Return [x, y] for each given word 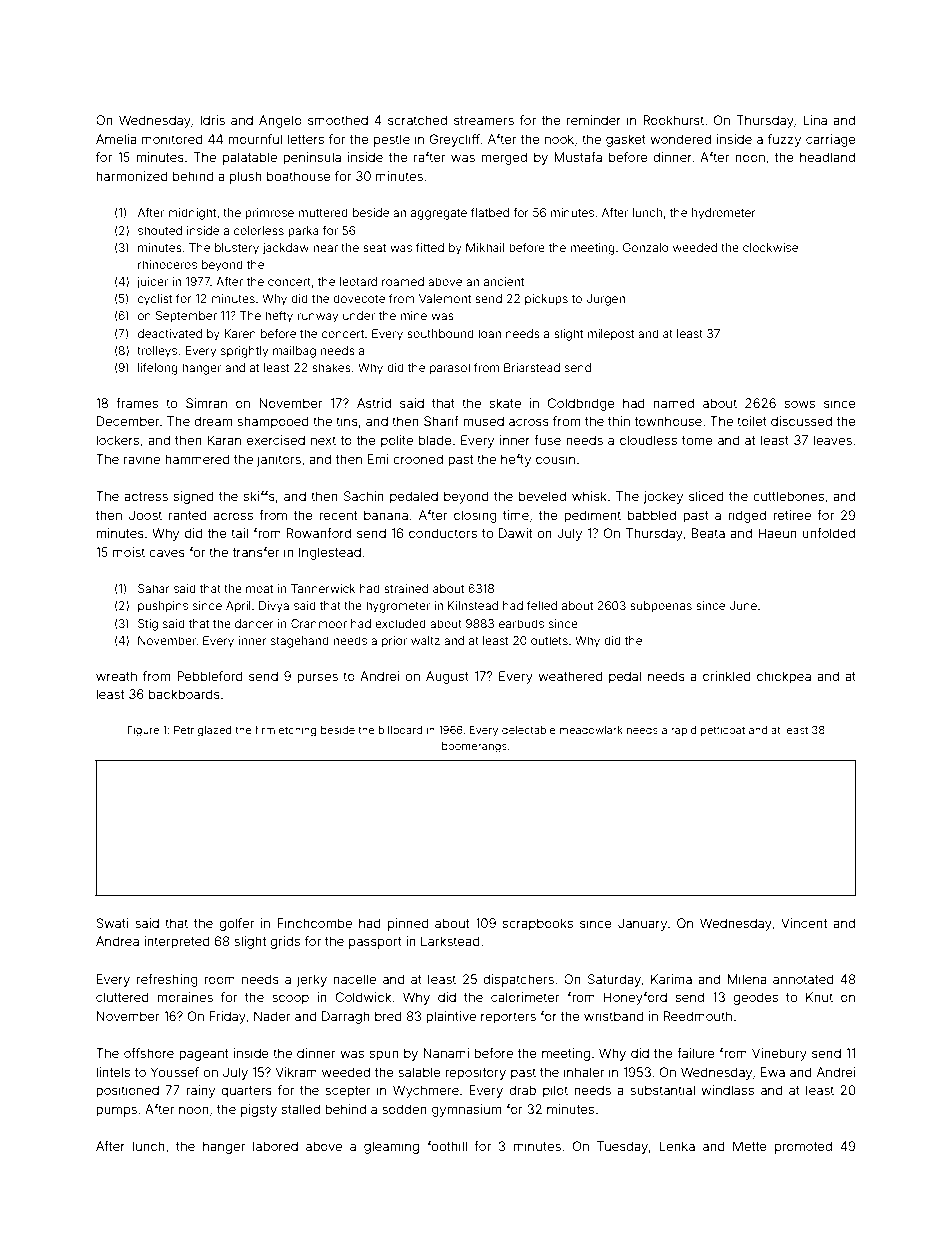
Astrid [374, 403]
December [128, 421]
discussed [801, 421]
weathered [570, 676]
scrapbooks [538, 924]
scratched [417, 120]
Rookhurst [673, 120]
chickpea [784, 677]
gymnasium [466, 1110]
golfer [236, 924]
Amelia [116, 139]
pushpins [163, 607]
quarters [246, 1092]
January [642, 924]
